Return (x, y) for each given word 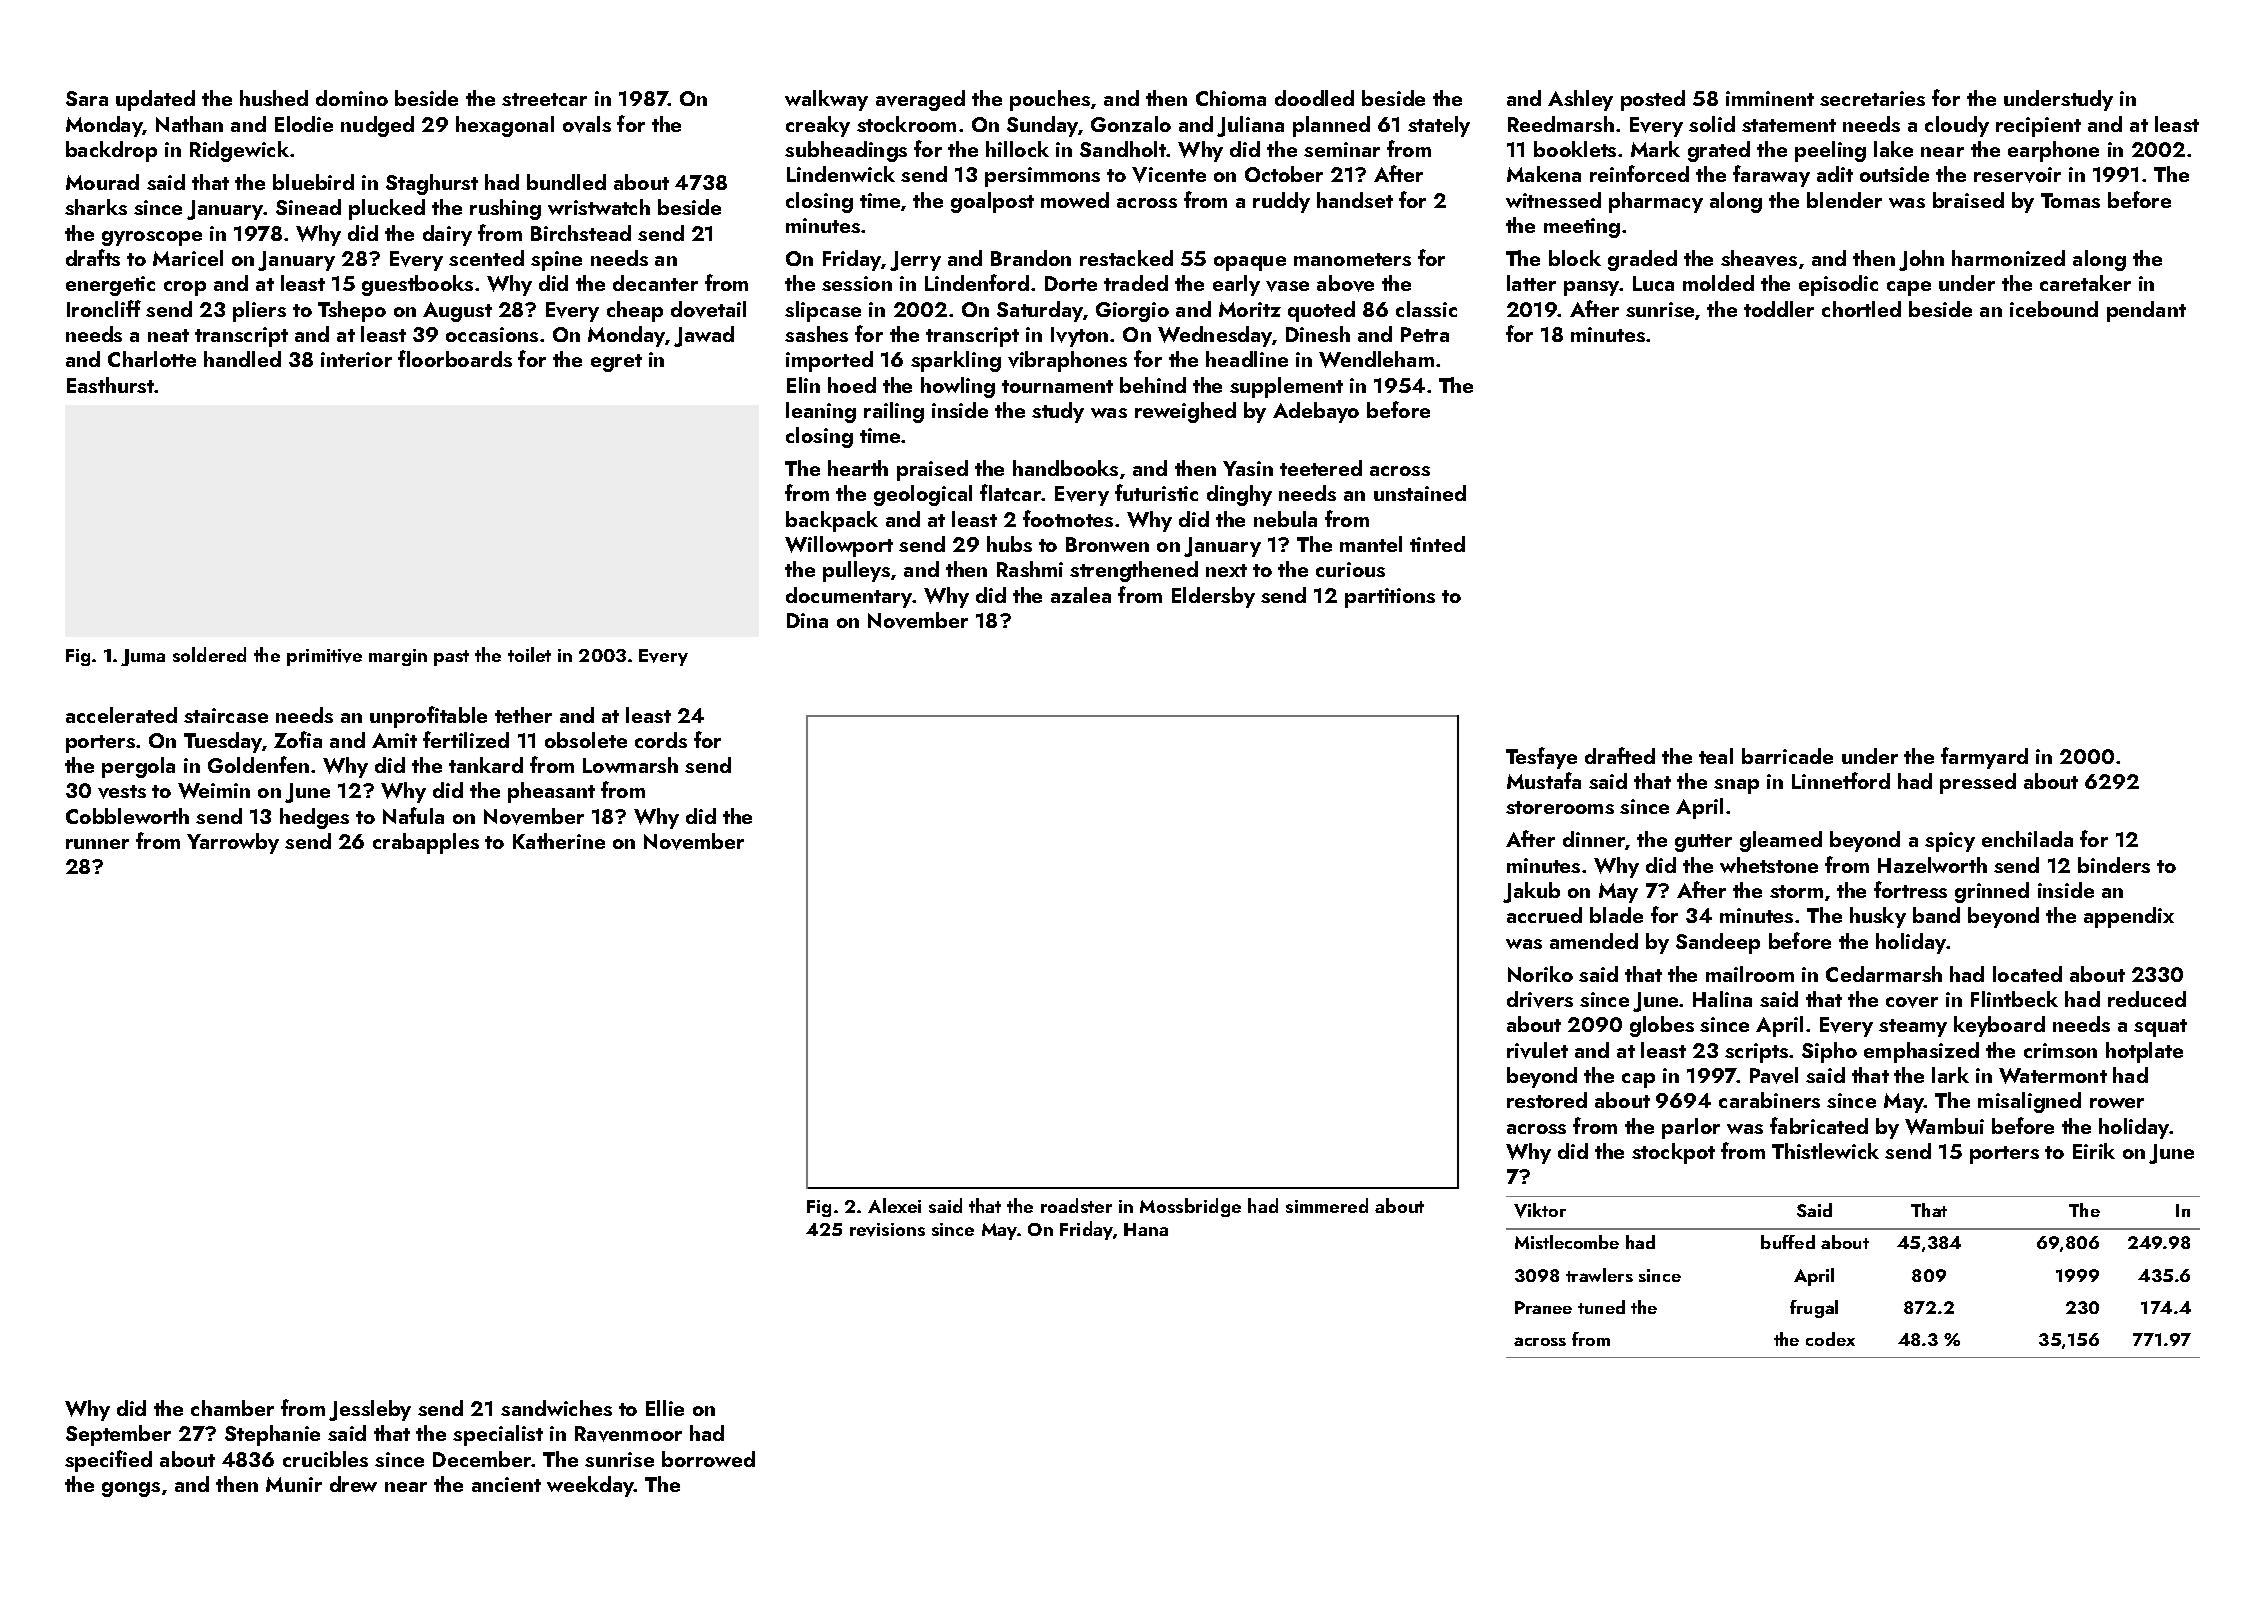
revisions (887, 1230)
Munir (294, 1484)
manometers (1352, 259)
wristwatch (599, 207)
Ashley (1580, 100)
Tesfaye (1541, 758)
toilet (529, 654)
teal (1716, 756)
